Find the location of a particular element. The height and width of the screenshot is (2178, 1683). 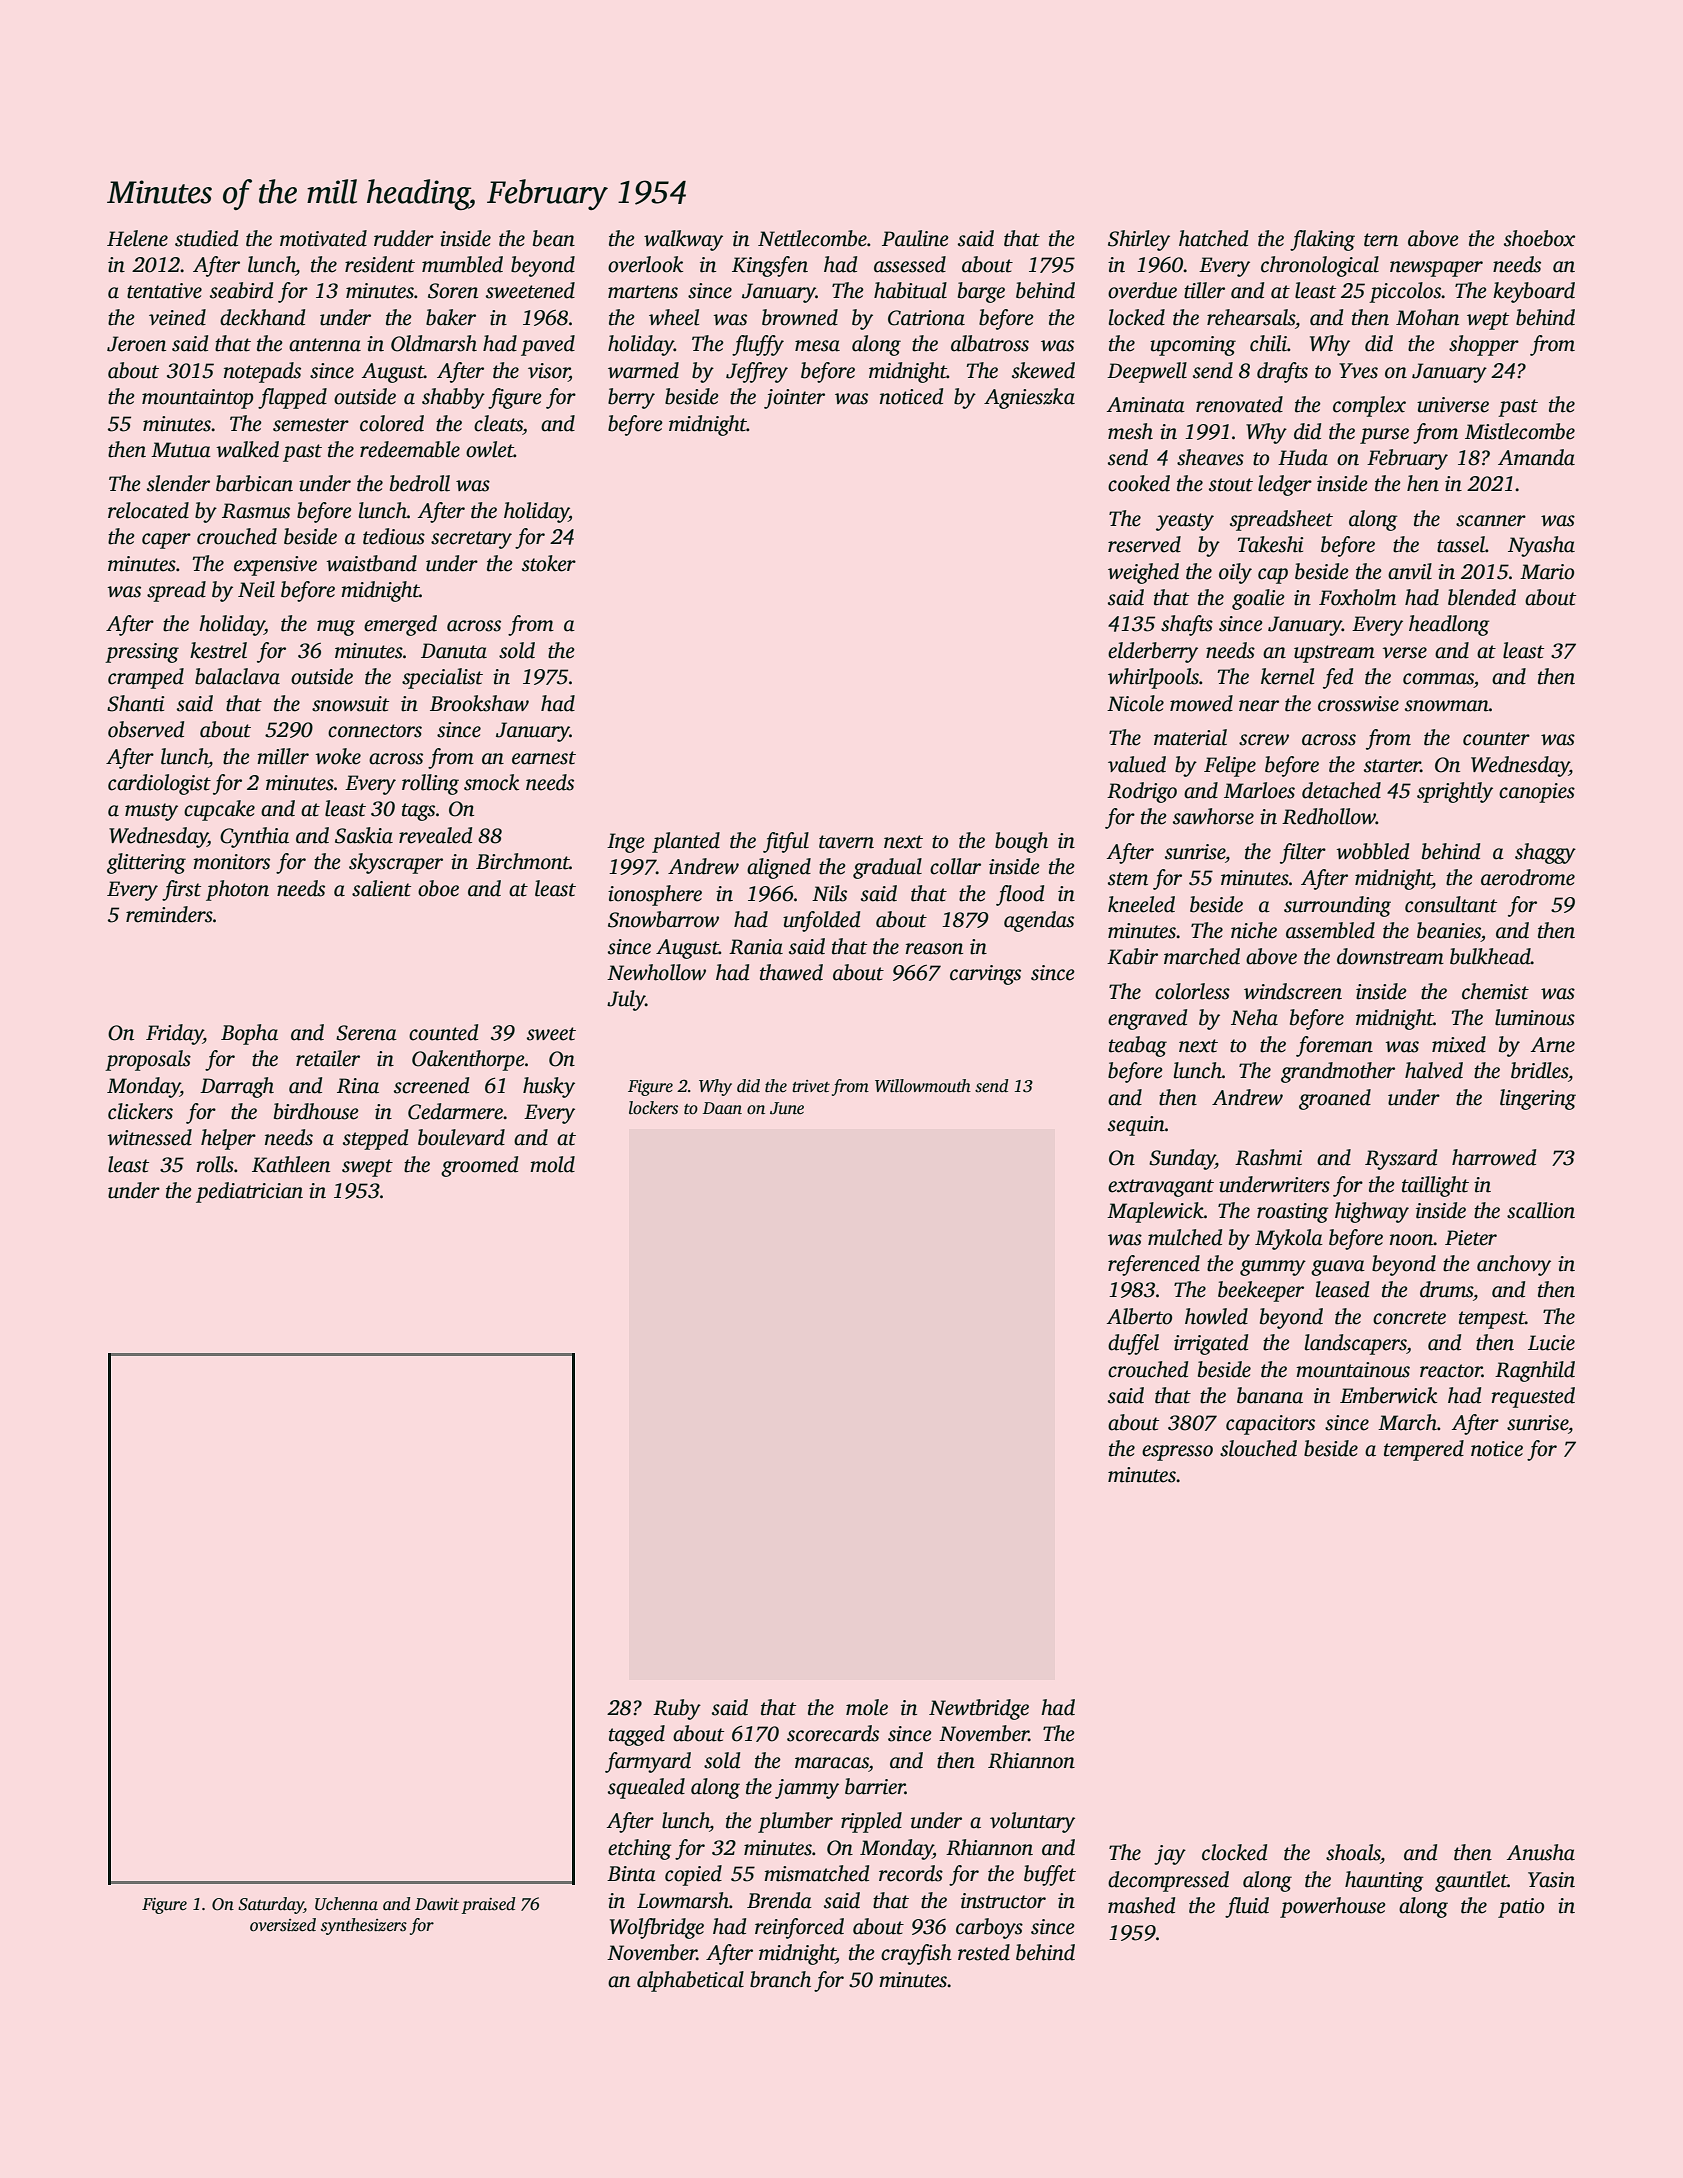

shoebox is located at coordinates (1539, 238).
